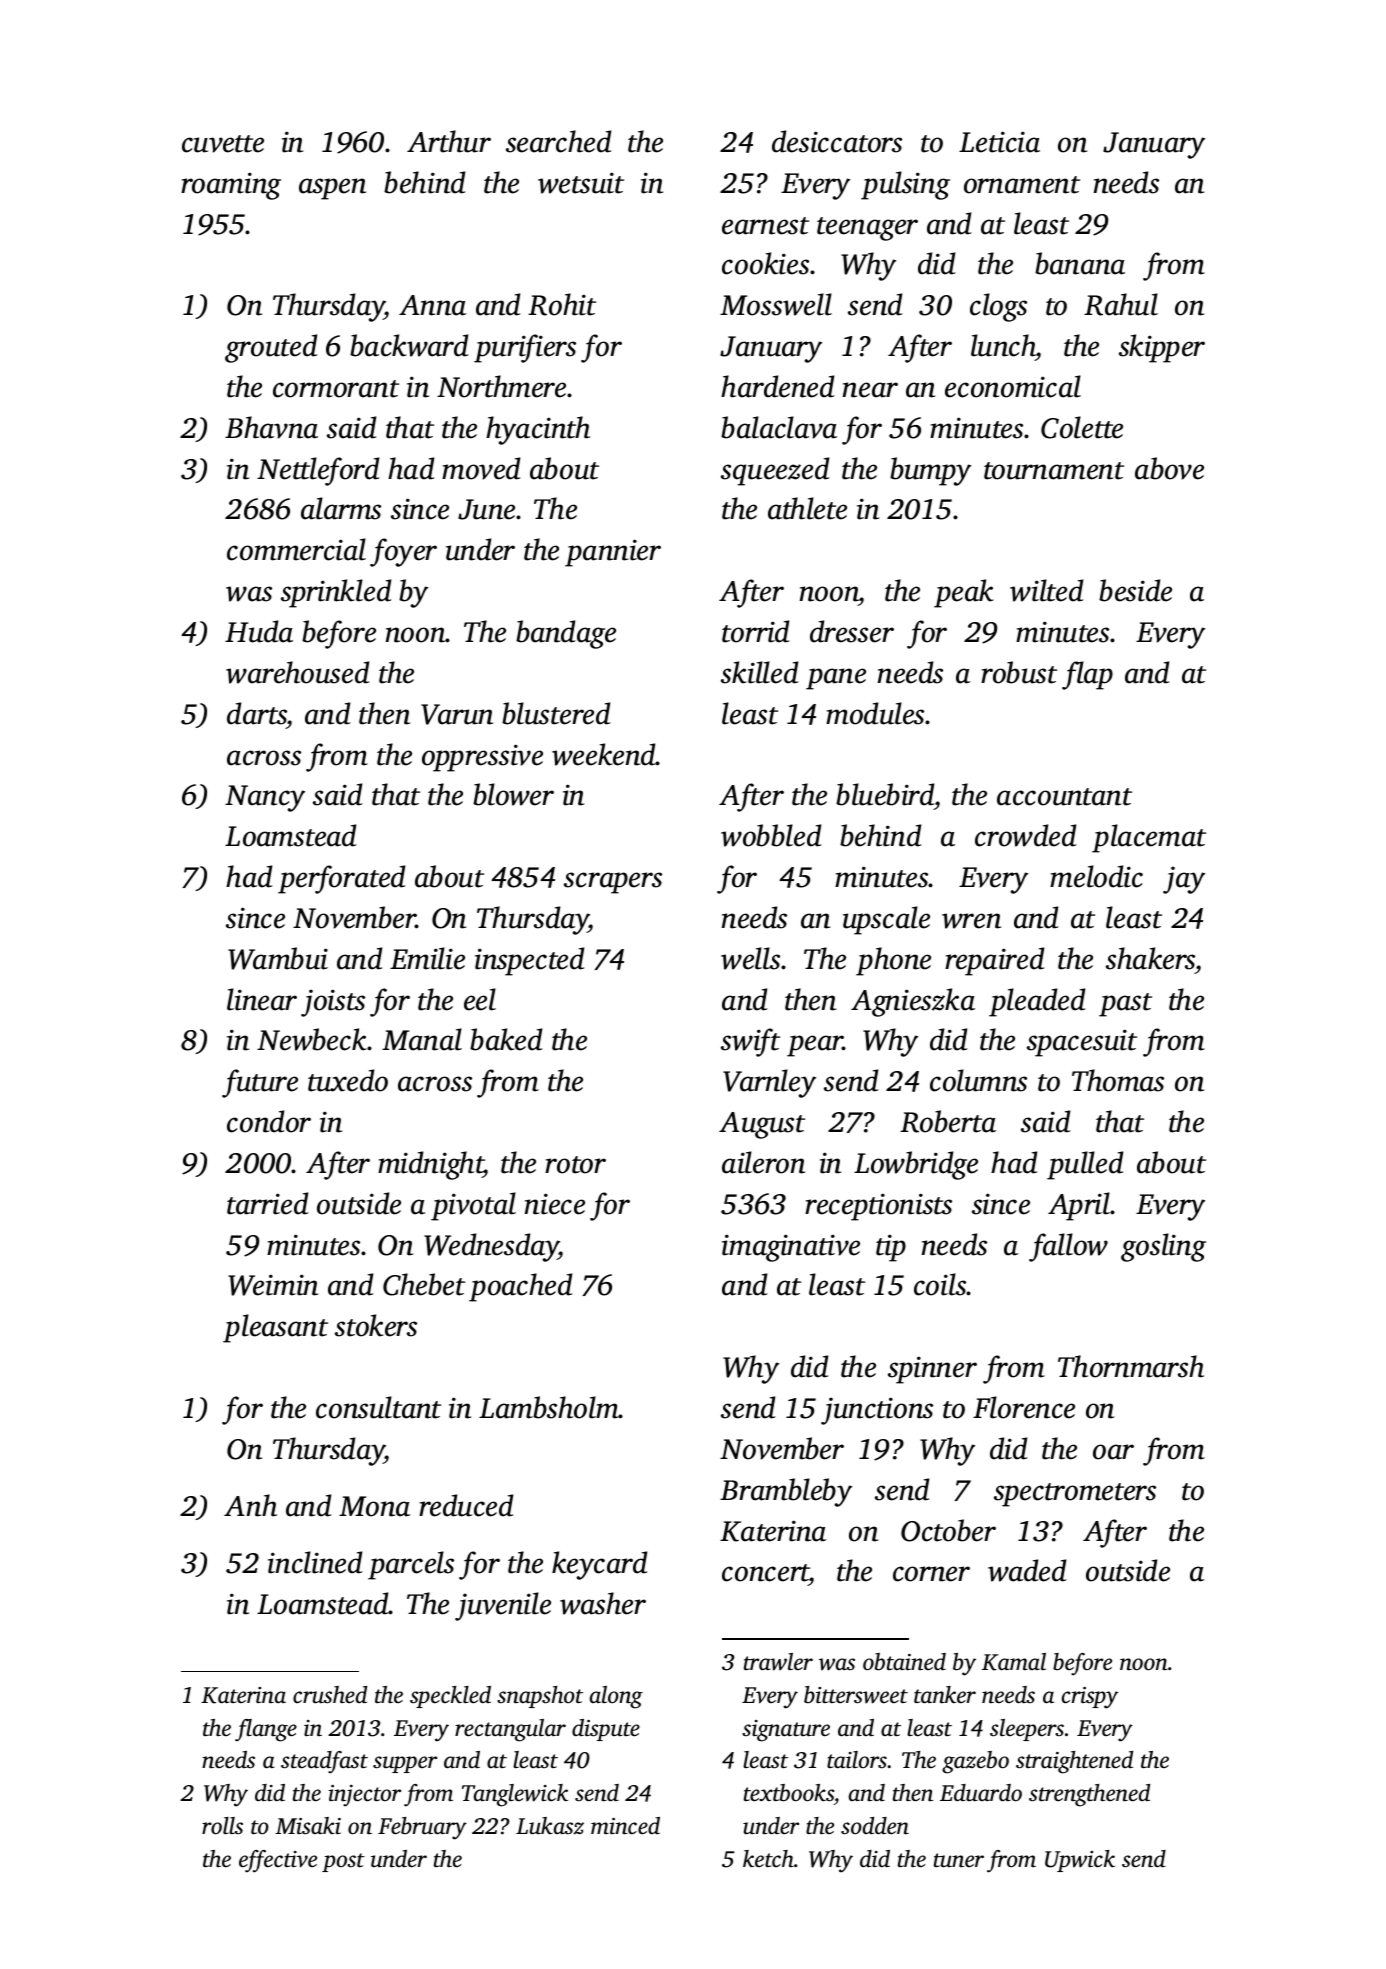 The height and width of the image is (1969, 1386). What do you see at coordinates (529, 961) in the image?
I see `inspected` at bounding box center [529, 961].
